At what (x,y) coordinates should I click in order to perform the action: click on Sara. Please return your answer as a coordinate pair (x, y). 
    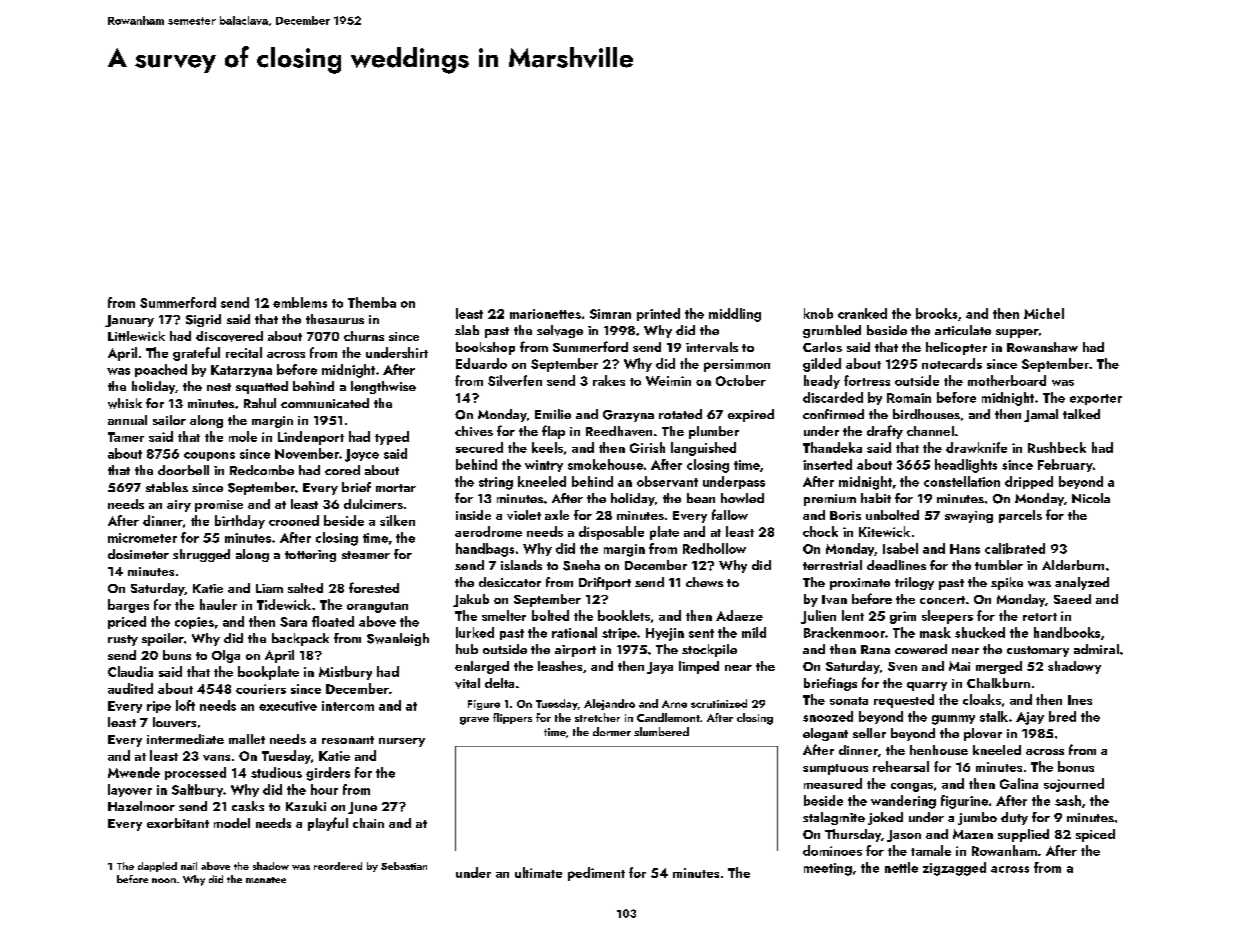
    Looking at the image, I should click on (293, 622).
